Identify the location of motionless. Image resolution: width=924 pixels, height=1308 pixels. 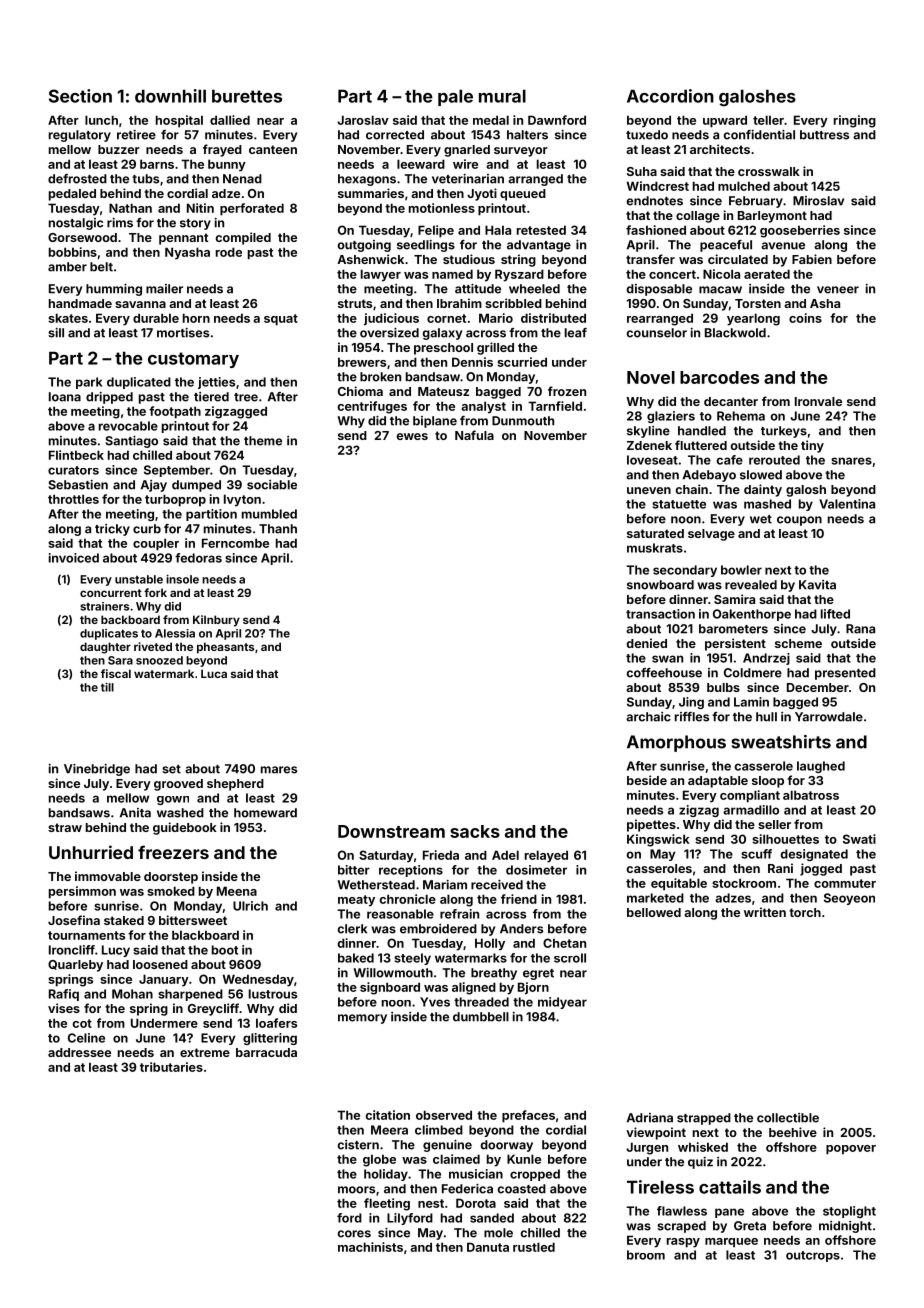
(442, 208).
